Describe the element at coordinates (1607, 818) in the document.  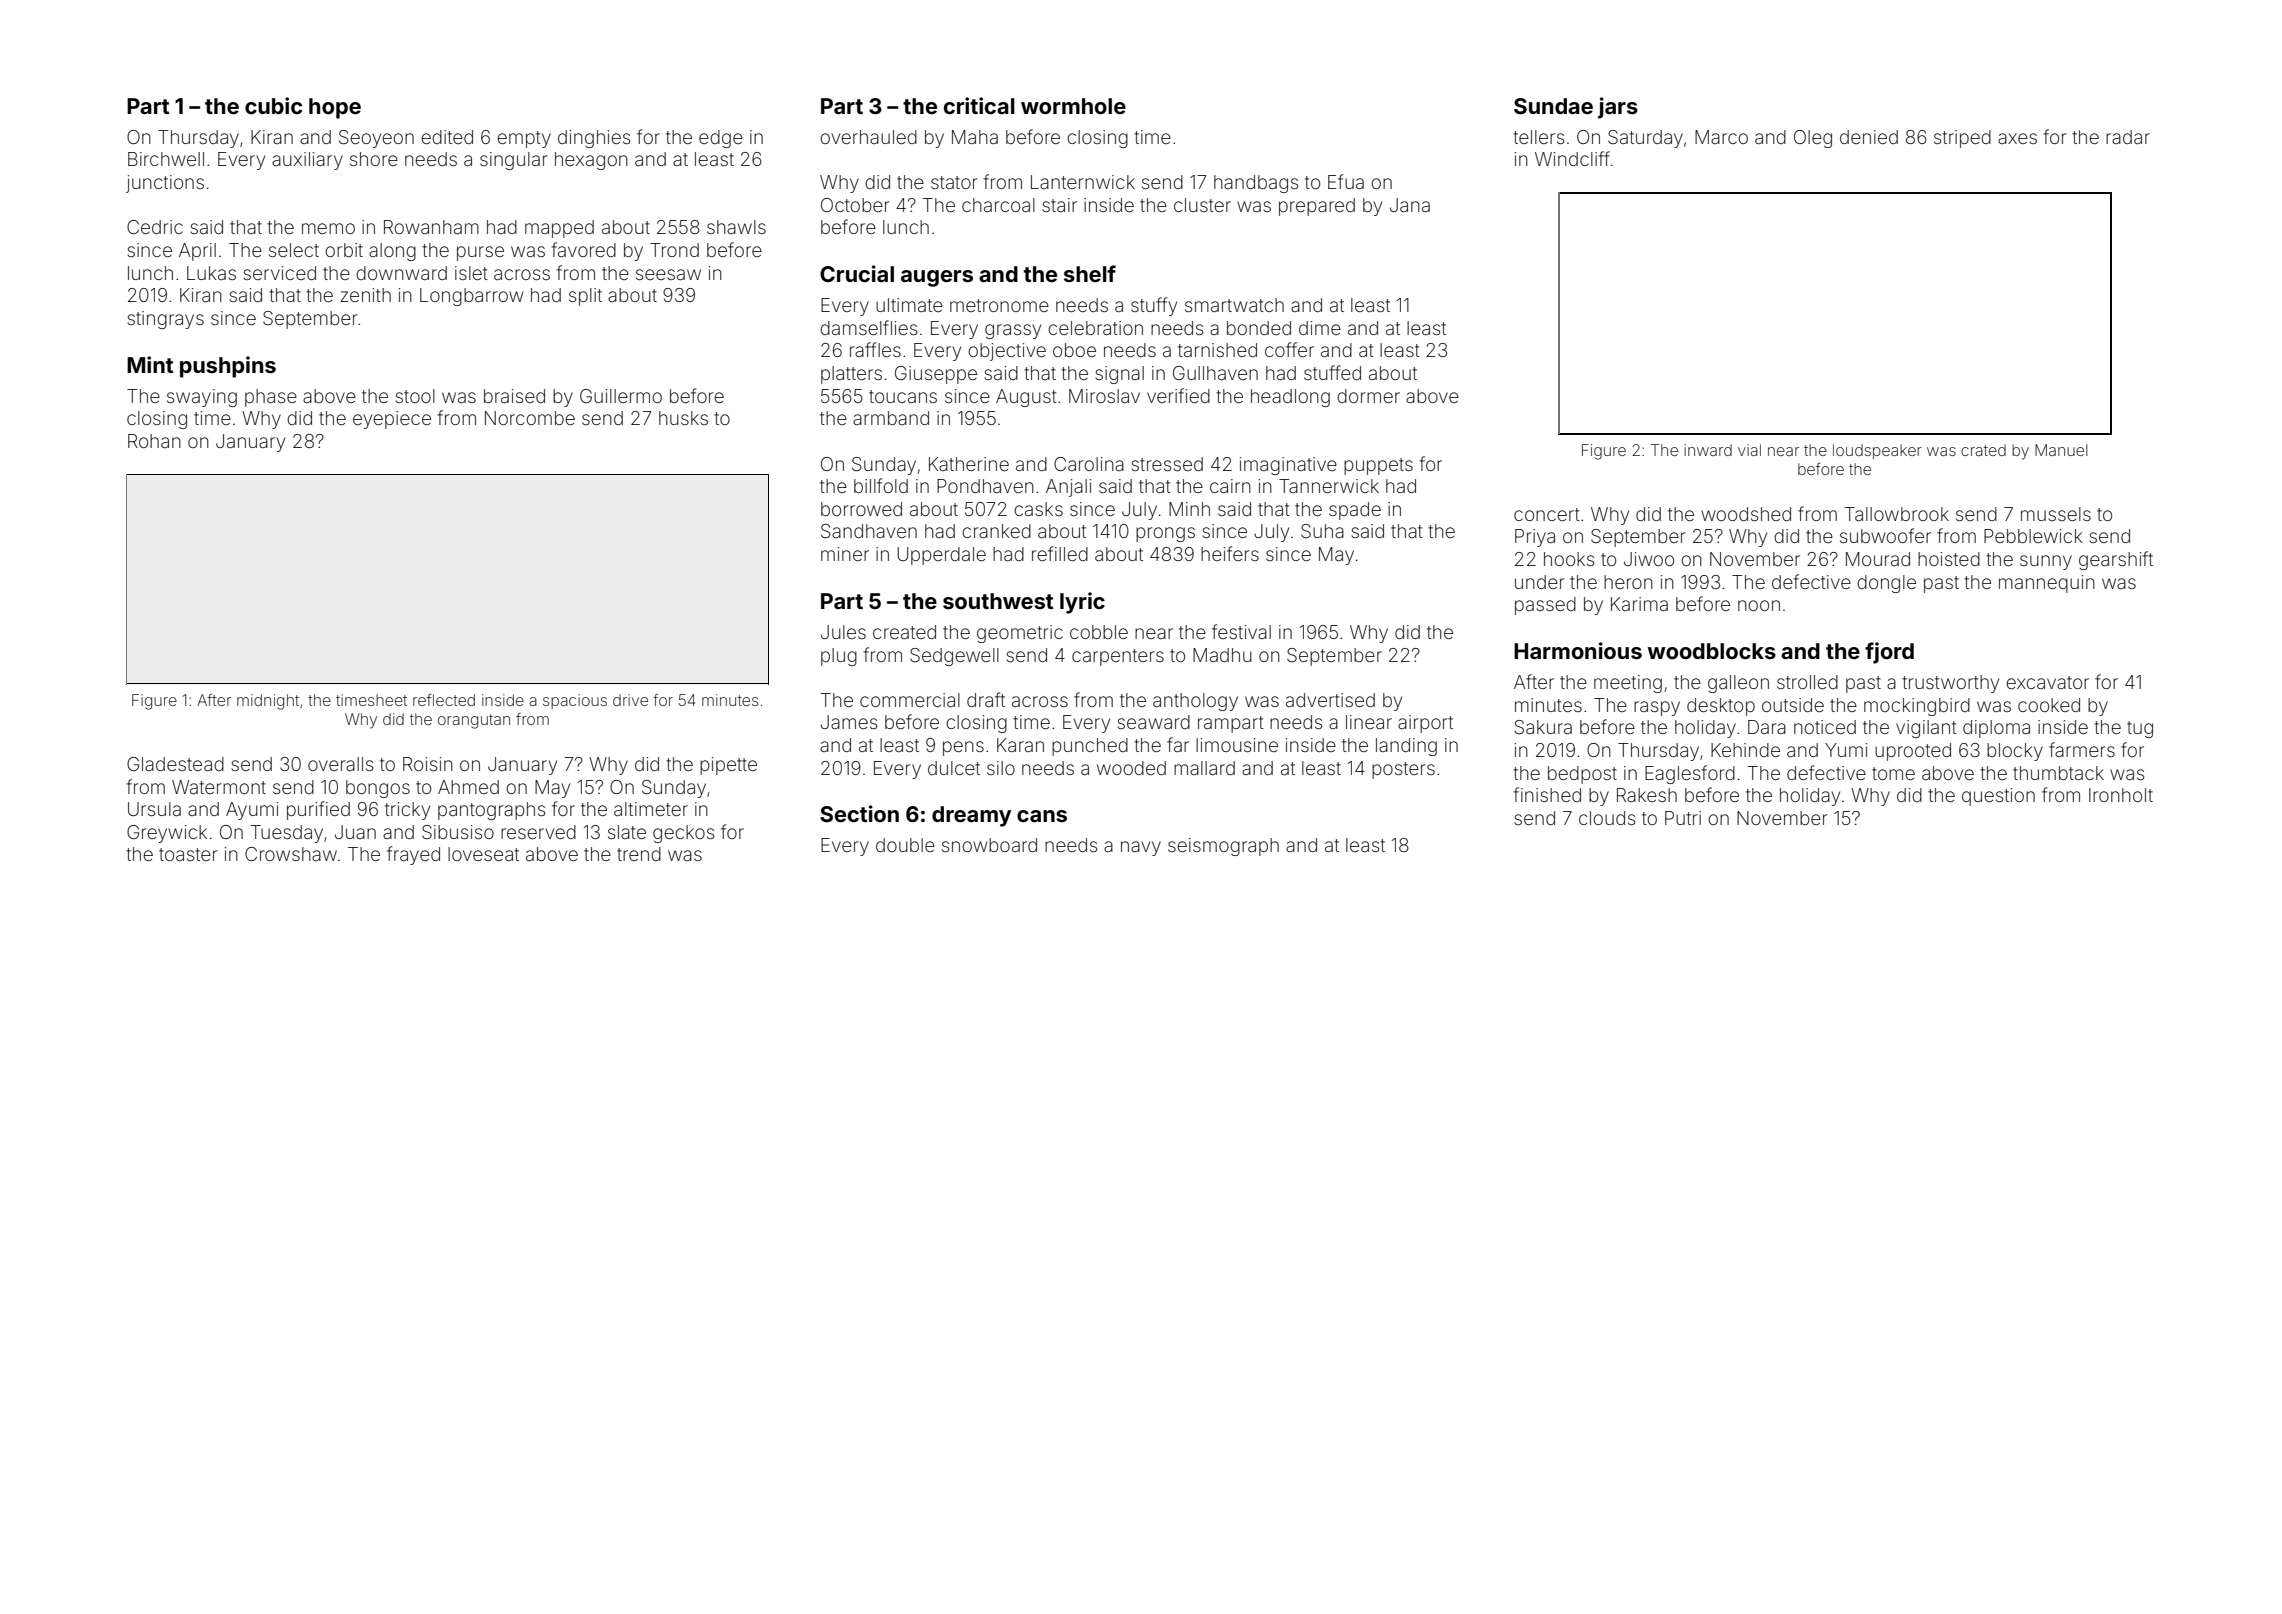
I see `clouds` at that location.
